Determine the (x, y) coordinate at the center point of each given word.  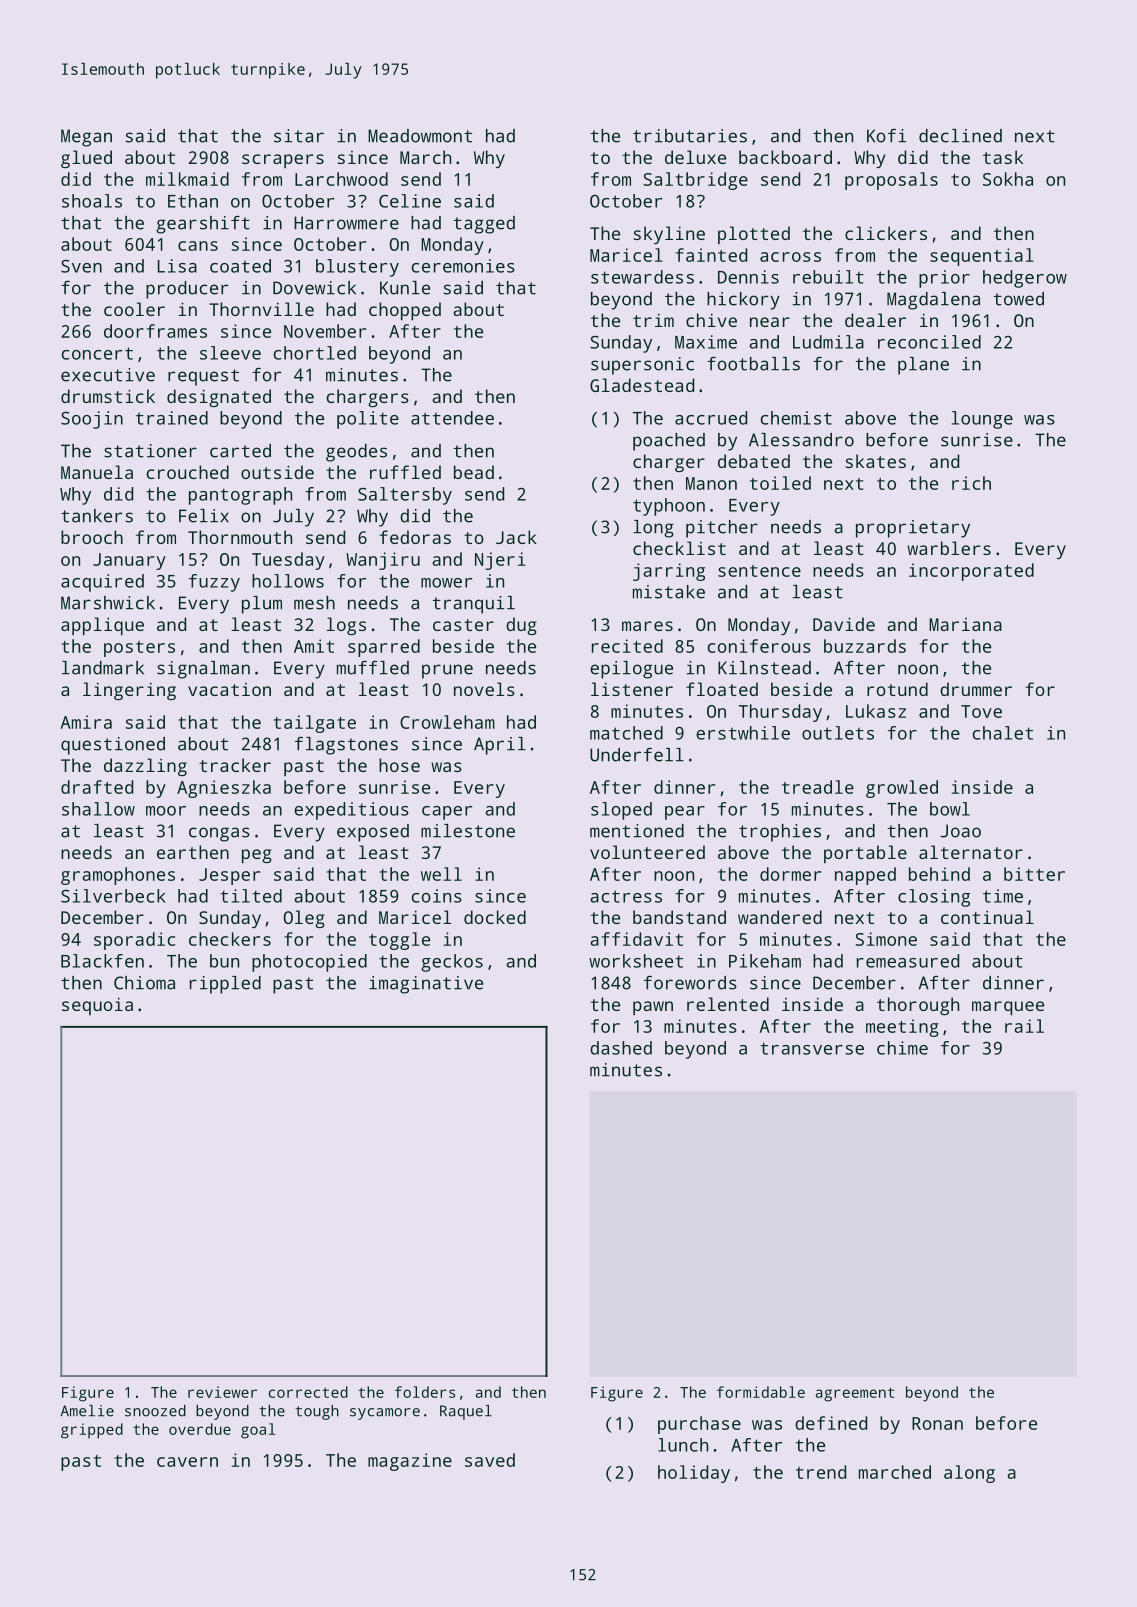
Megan (86, 138)
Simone (886, 939)
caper (447, 813)
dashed (621, 1048)
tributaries (690, 136)
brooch (92, 537)
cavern (187, 1462)
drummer (976, 689)
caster (463, 625)
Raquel (466, 1412)
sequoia (97, 1006)
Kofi (886, 136)
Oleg (304, 919)
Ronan (937, 1423)
